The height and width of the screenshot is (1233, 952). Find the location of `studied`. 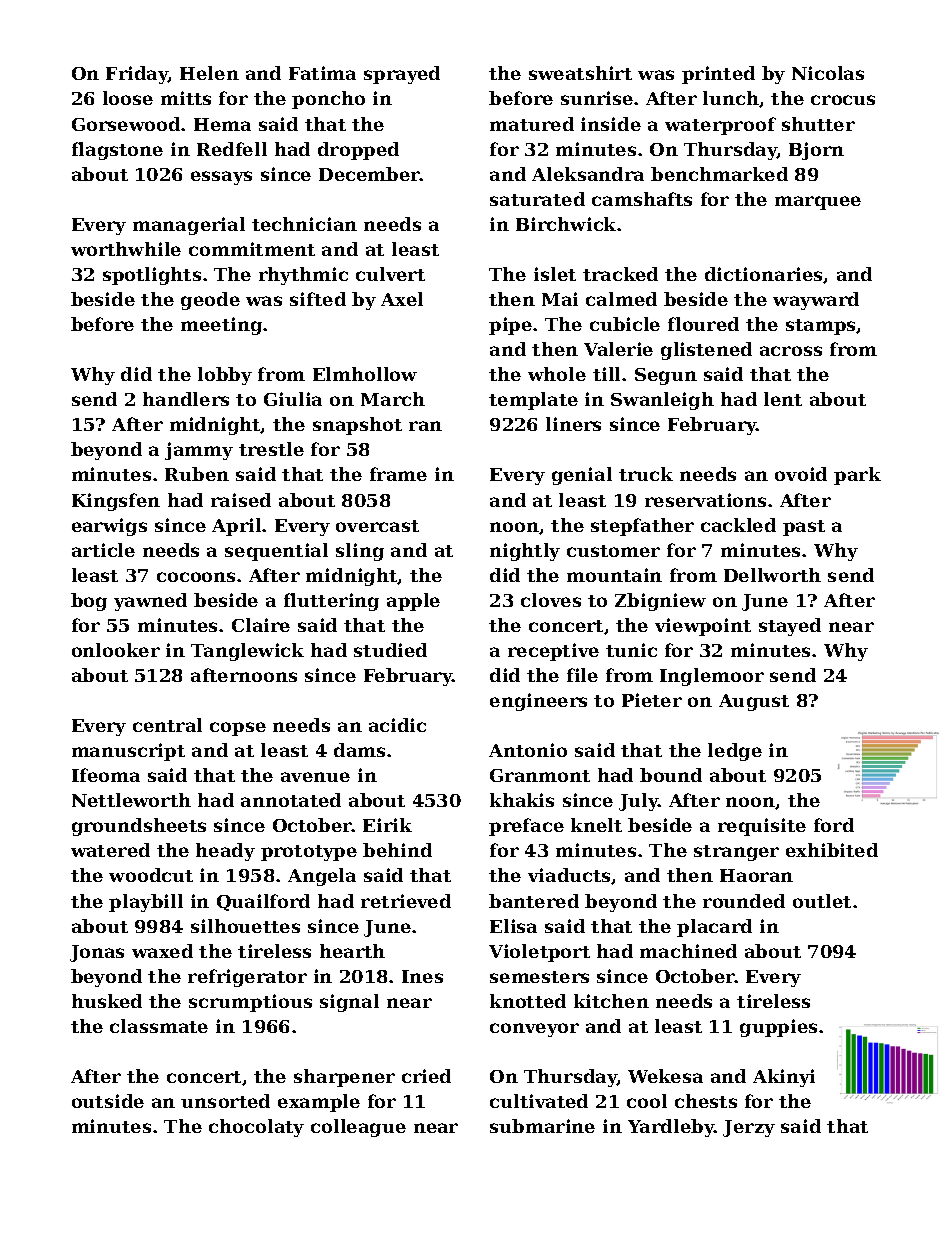

studied is located at coordinates (390, 650).
